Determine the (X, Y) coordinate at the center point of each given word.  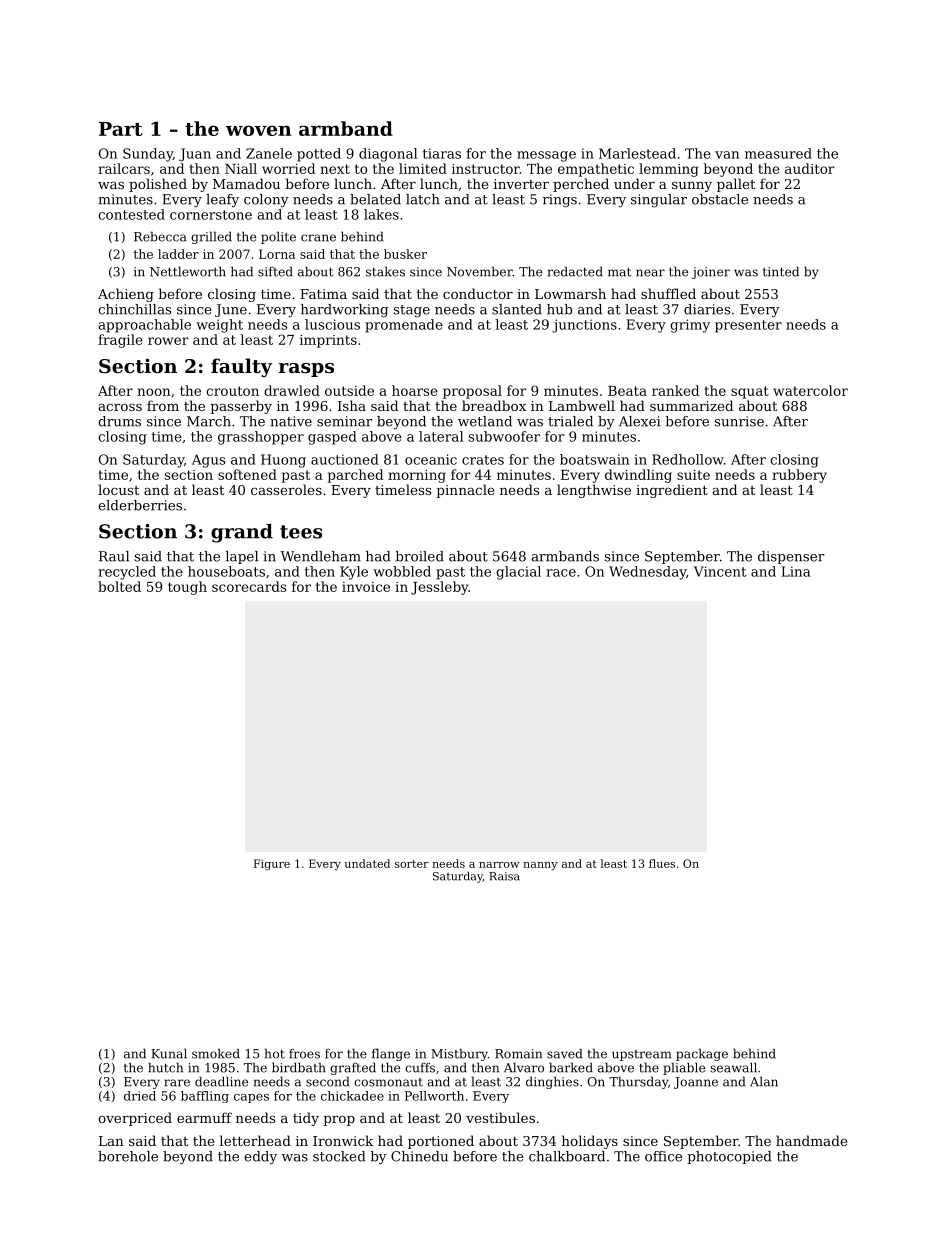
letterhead (255, 1140)
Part (120, 129)
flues (662, 863)
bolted (119, 586)
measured (778, 153)
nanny (540, 866)
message (546, 156)
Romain (518, 1054)
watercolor (810, 390)
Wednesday (647, 573)
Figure (272, 864)
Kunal (169, 1053)
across (120, 407)
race (561, 573)
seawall (733, 1067)
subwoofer (504, 436)
